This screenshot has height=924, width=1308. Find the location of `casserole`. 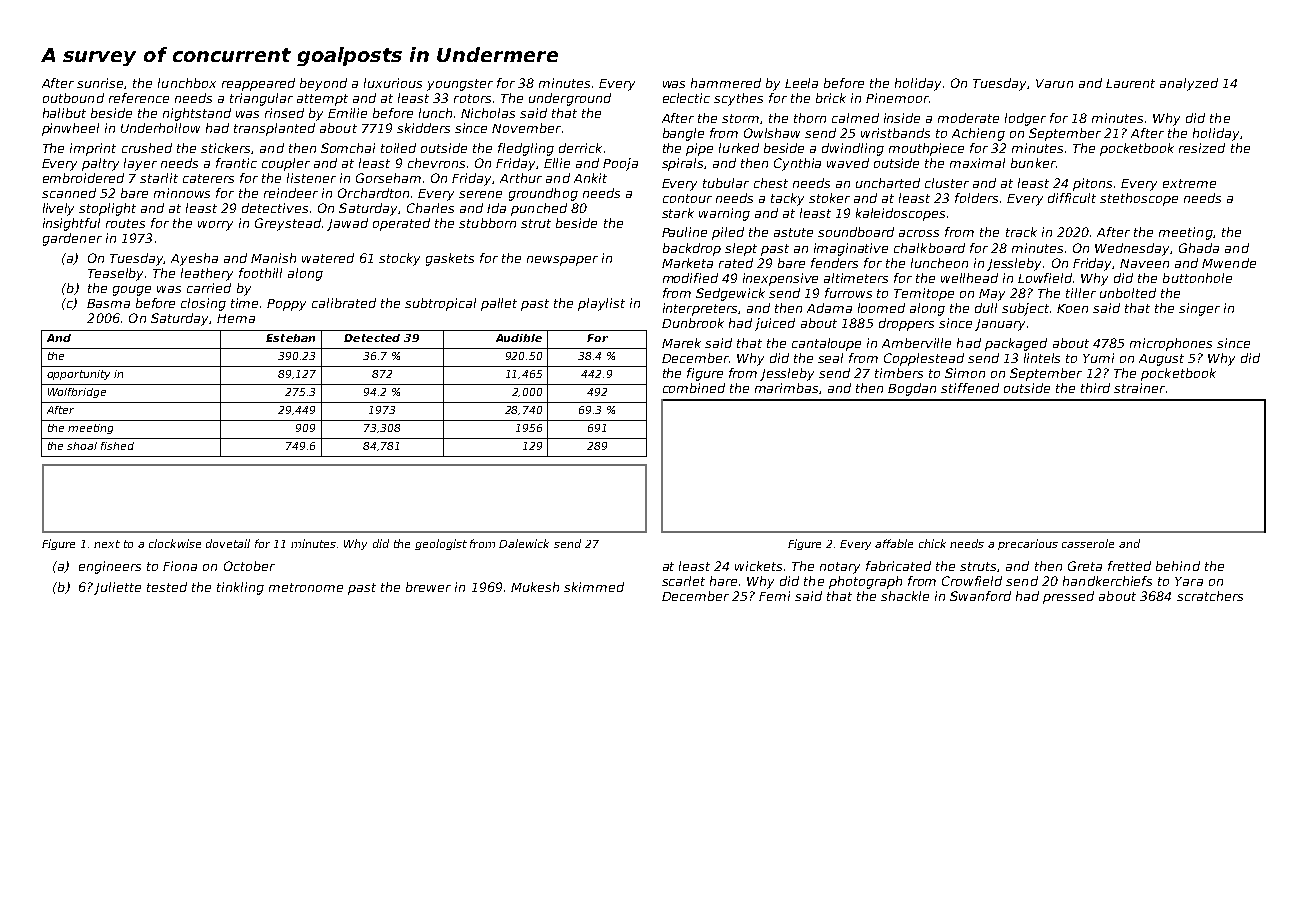

casserole is located at coordinates (1088, 543).
